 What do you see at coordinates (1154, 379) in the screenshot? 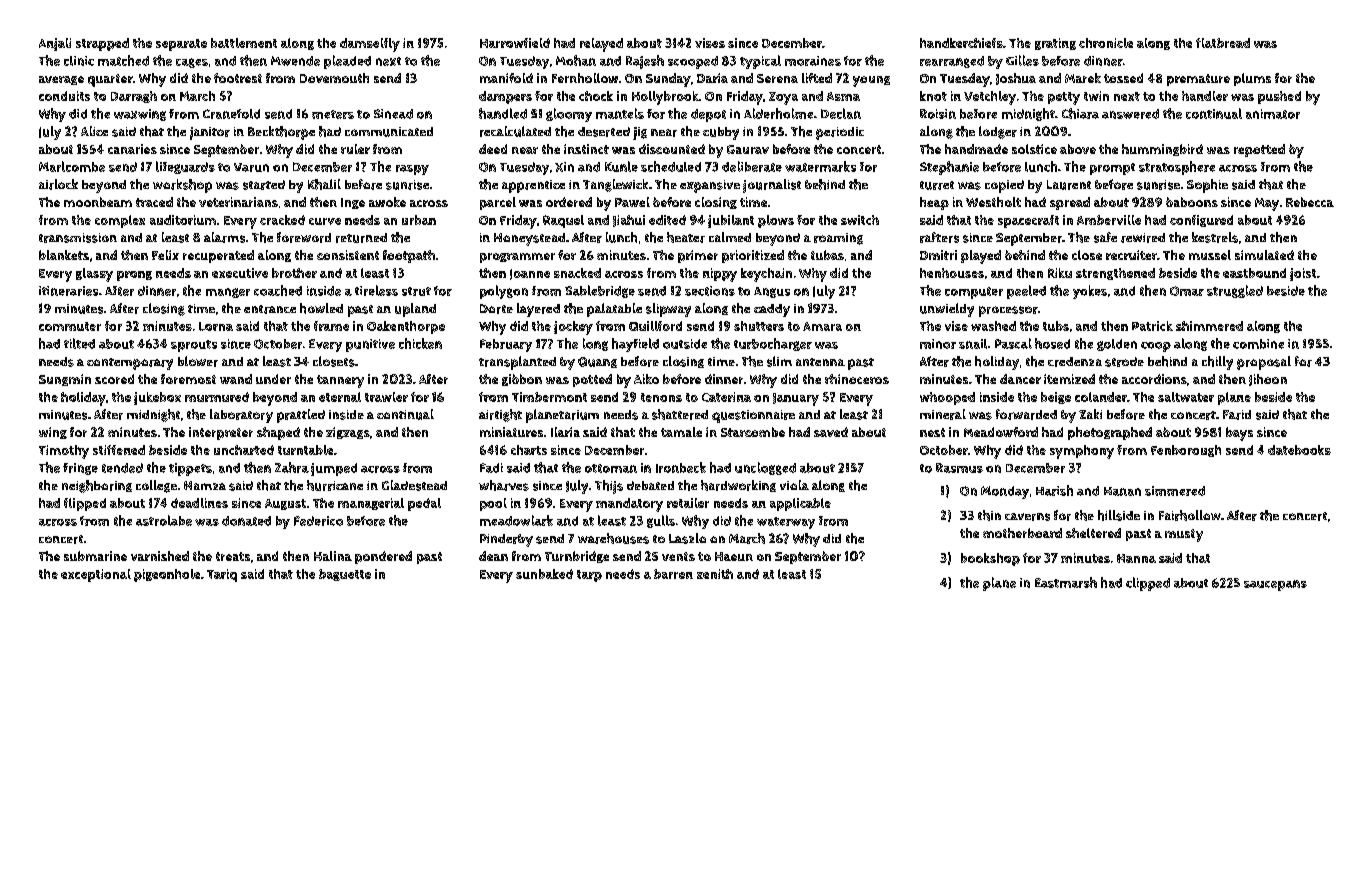
I see `accordions` at bounding box center [1154, 379].
